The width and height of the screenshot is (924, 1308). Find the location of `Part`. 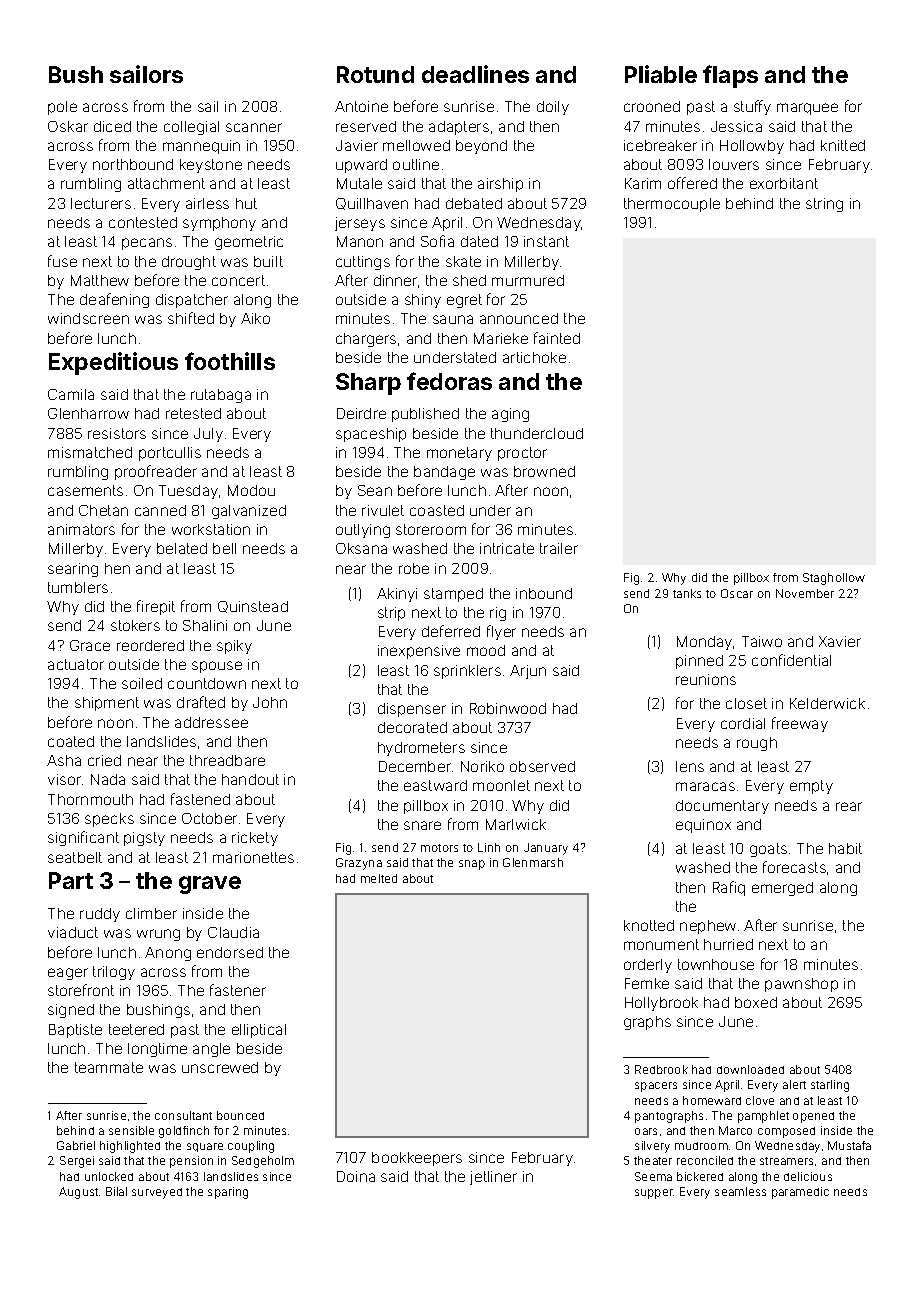

Part is located at coordinates (71, 880).
